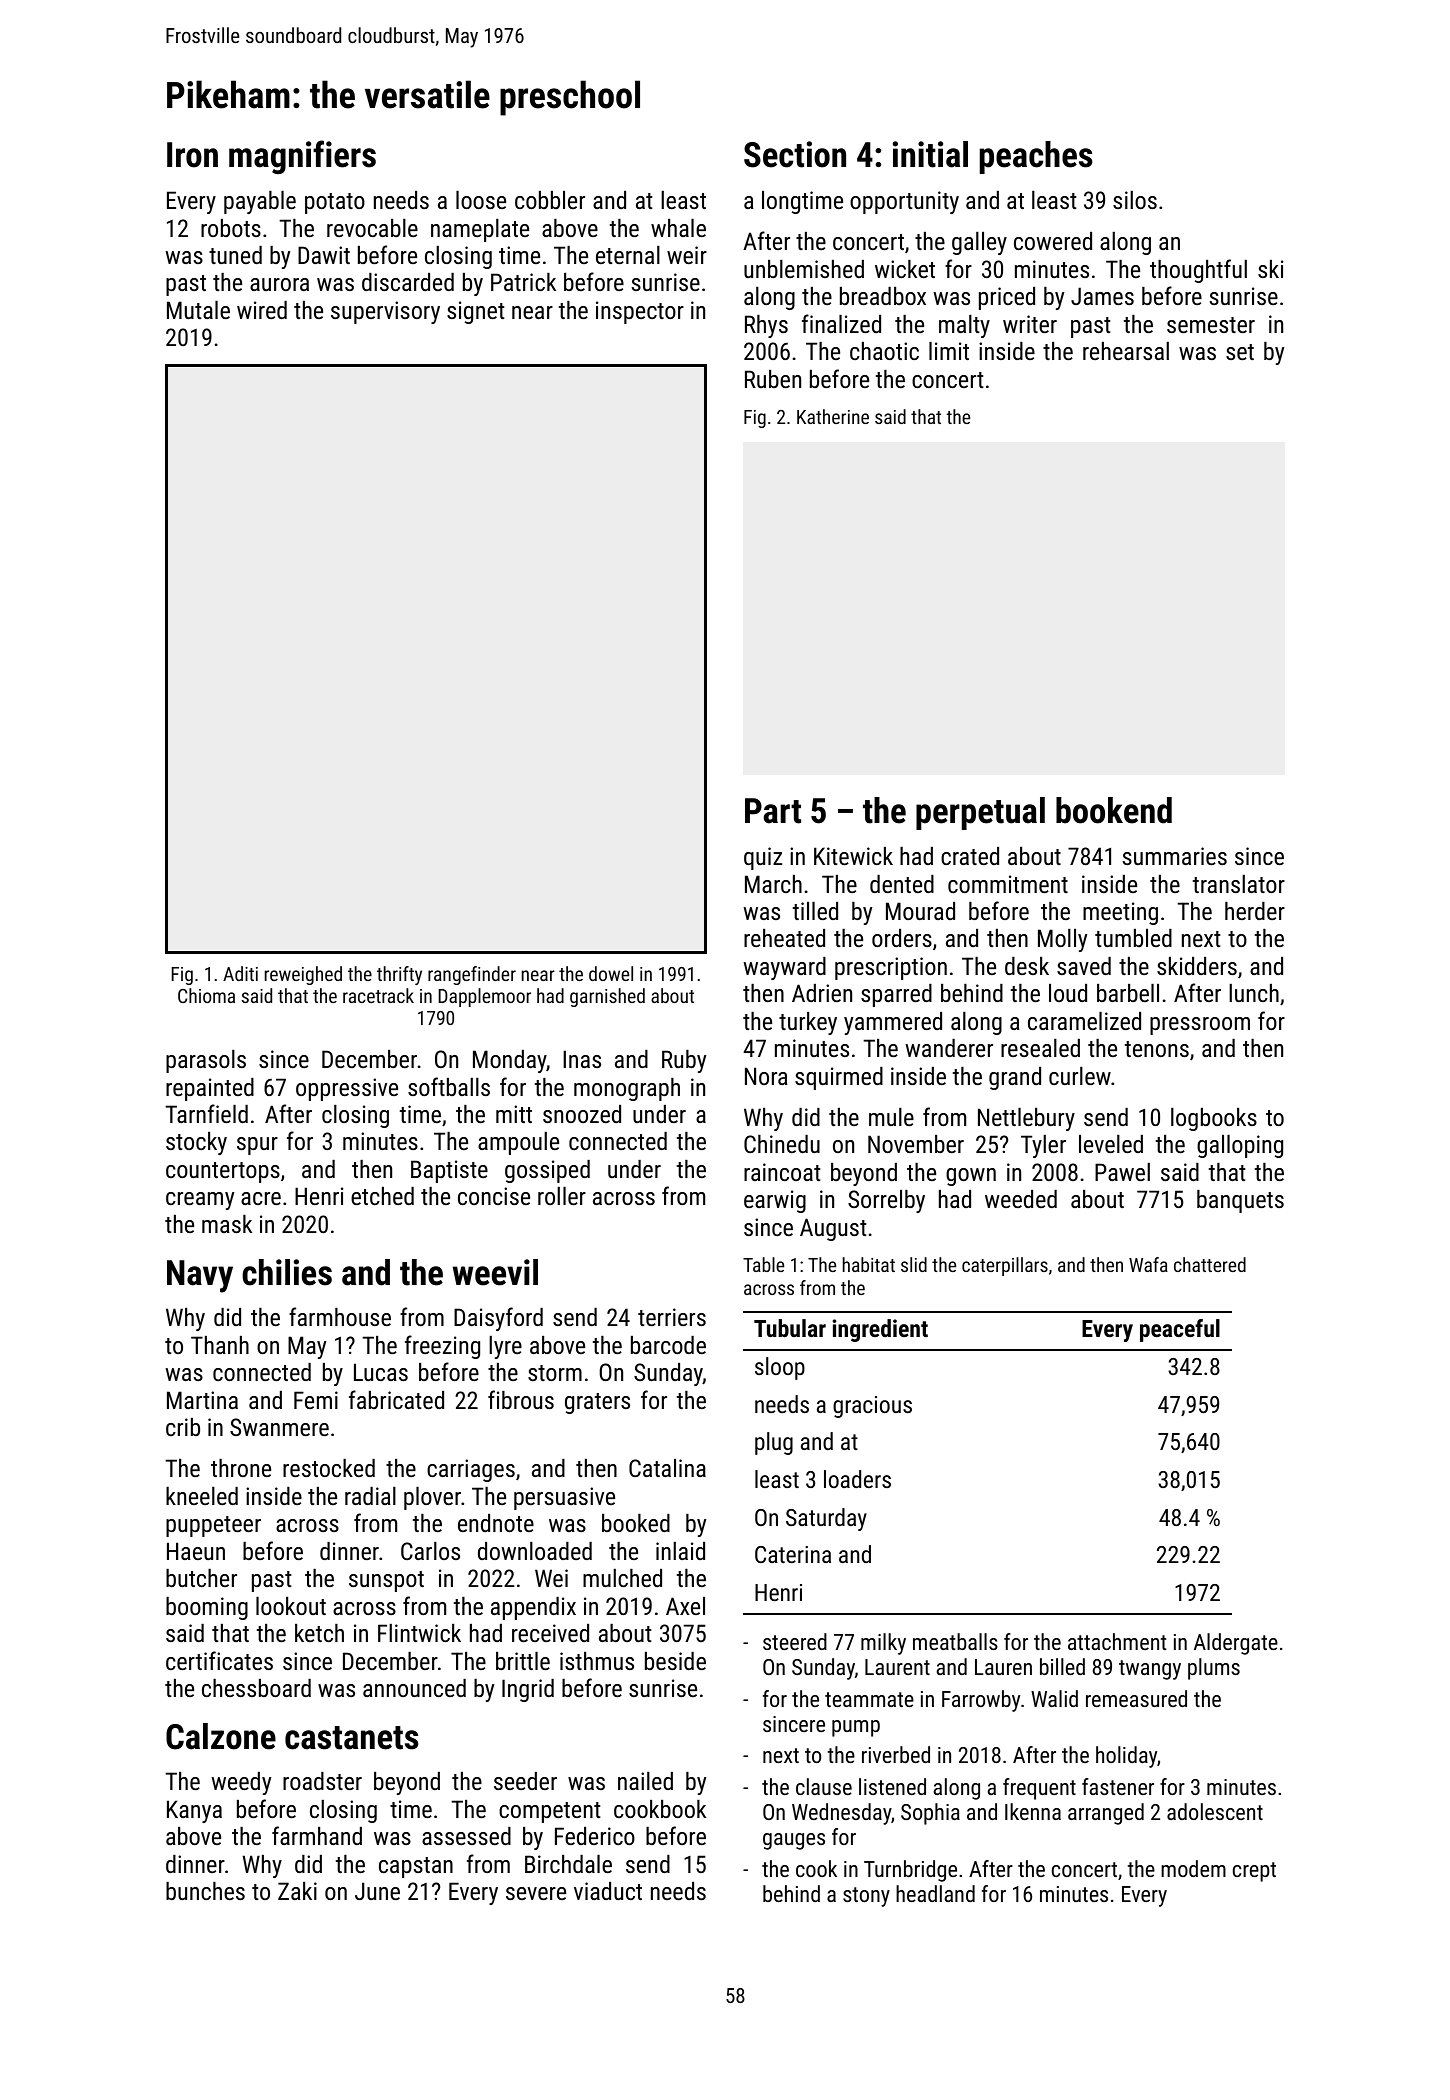 Image resolution: width=1450 pixels, height=2100 pixels. I want to click on peaches, so click(1036, 157).
